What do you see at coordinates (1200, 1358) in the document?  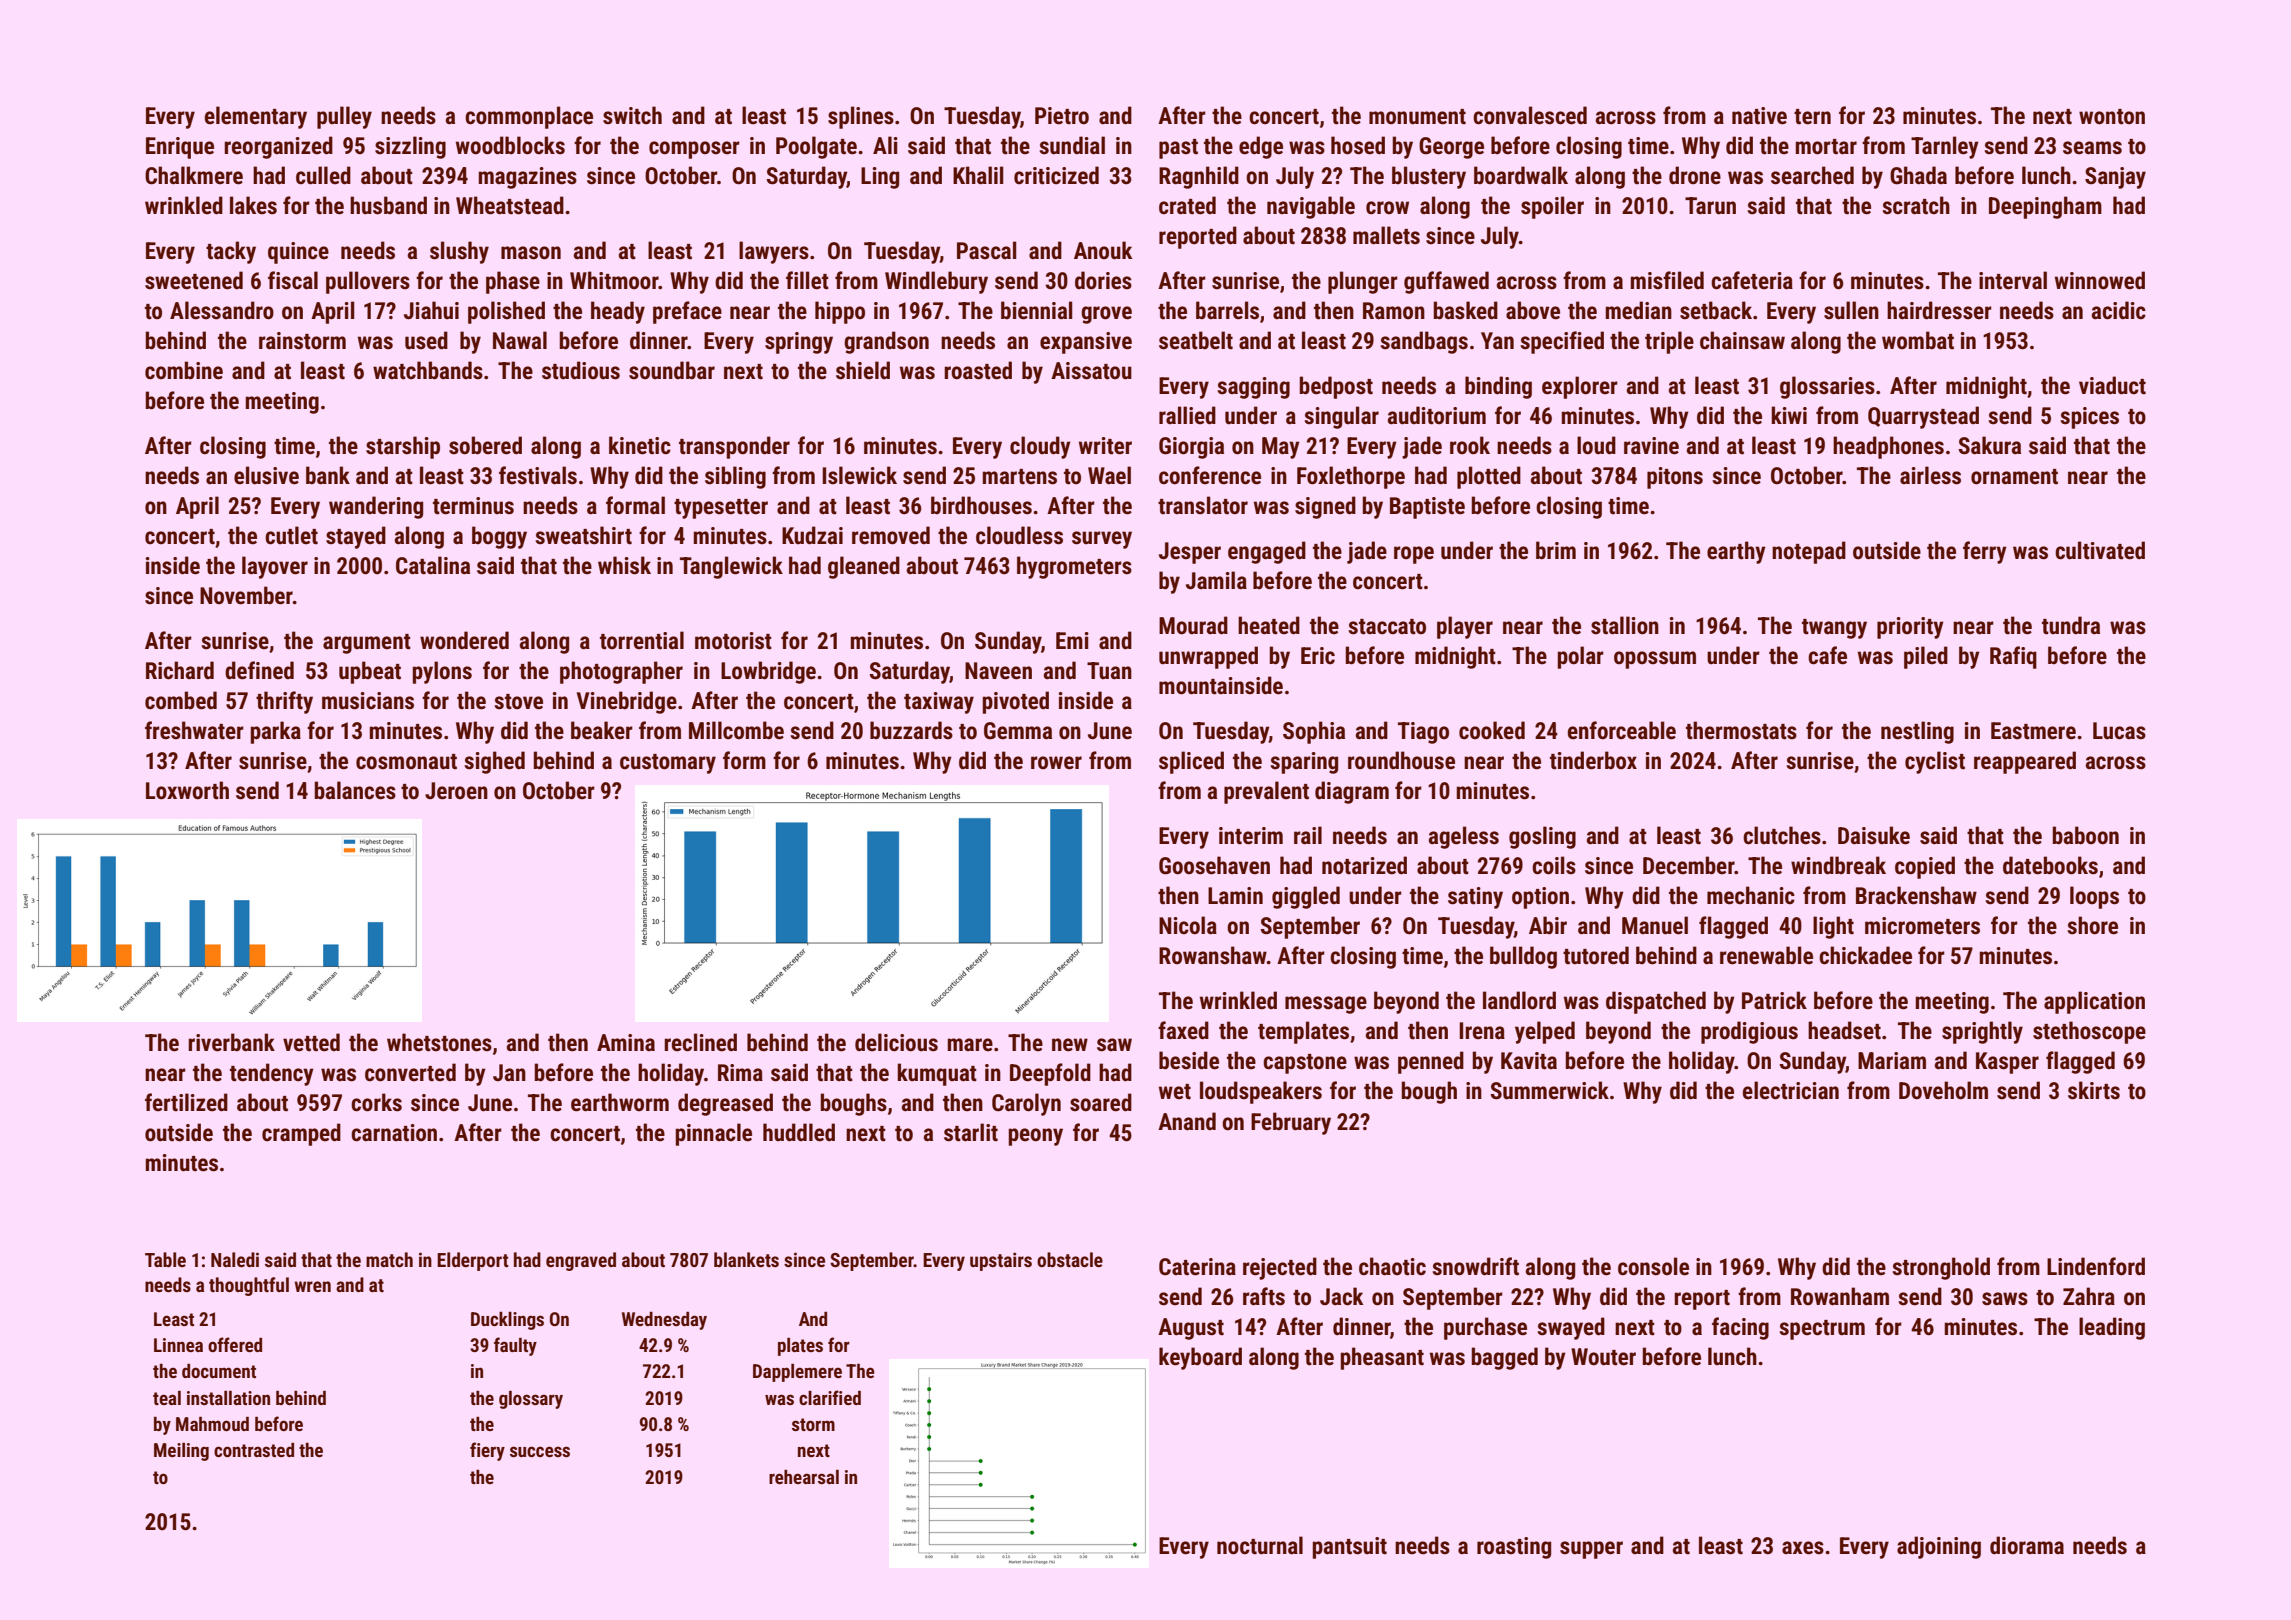 I see `keyboard` at bounding box center [1200, 1358].
